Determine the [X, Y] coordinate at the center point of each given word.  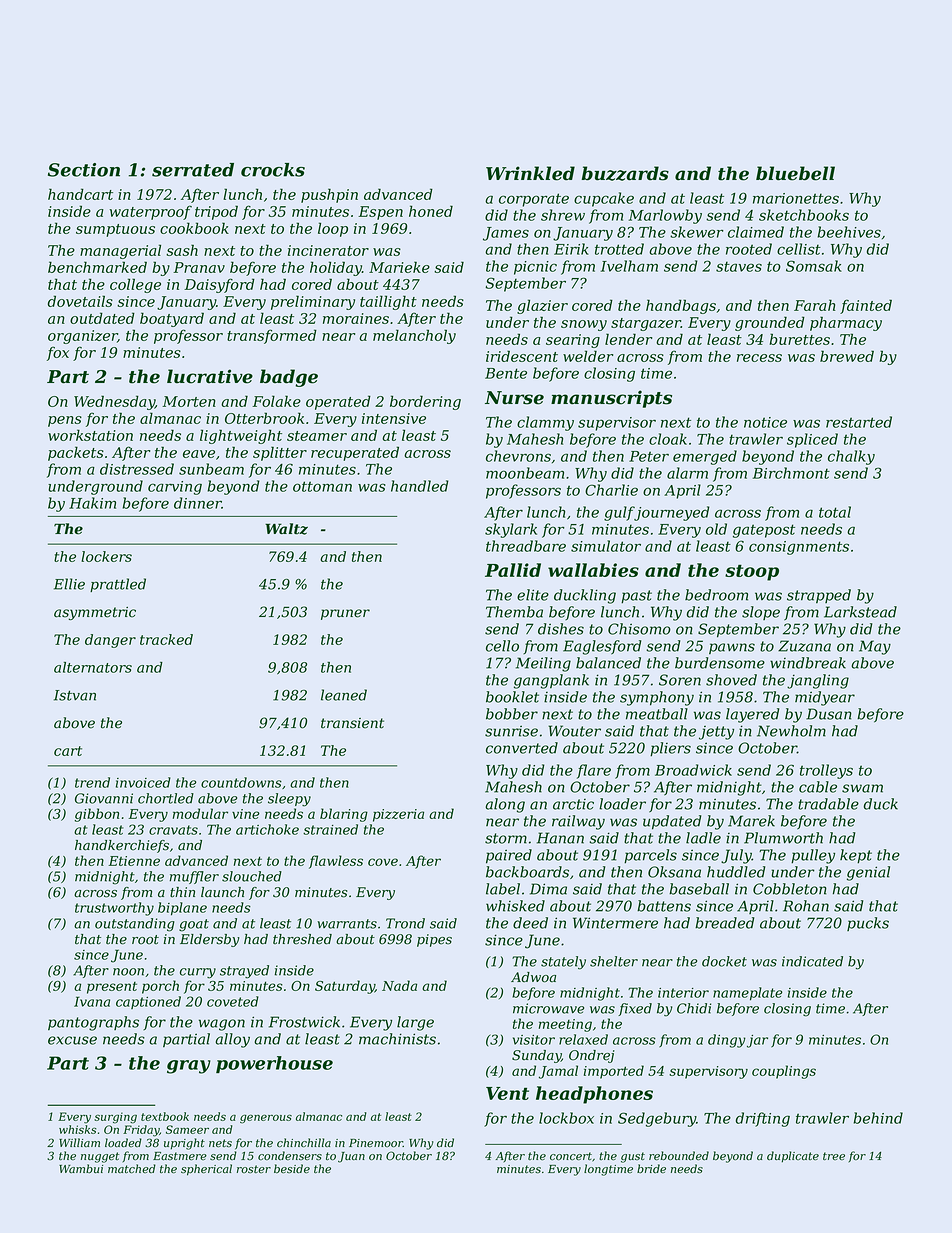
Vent [507, 1093]
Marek [751, 821]
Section [84, 170]
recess [759, 358]
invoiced [143, 782]
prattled [118, 585]
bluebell [795, 173]
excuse [72, 1040]
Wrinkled [530, 173]
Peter [649, 456]
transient [352, 723]
